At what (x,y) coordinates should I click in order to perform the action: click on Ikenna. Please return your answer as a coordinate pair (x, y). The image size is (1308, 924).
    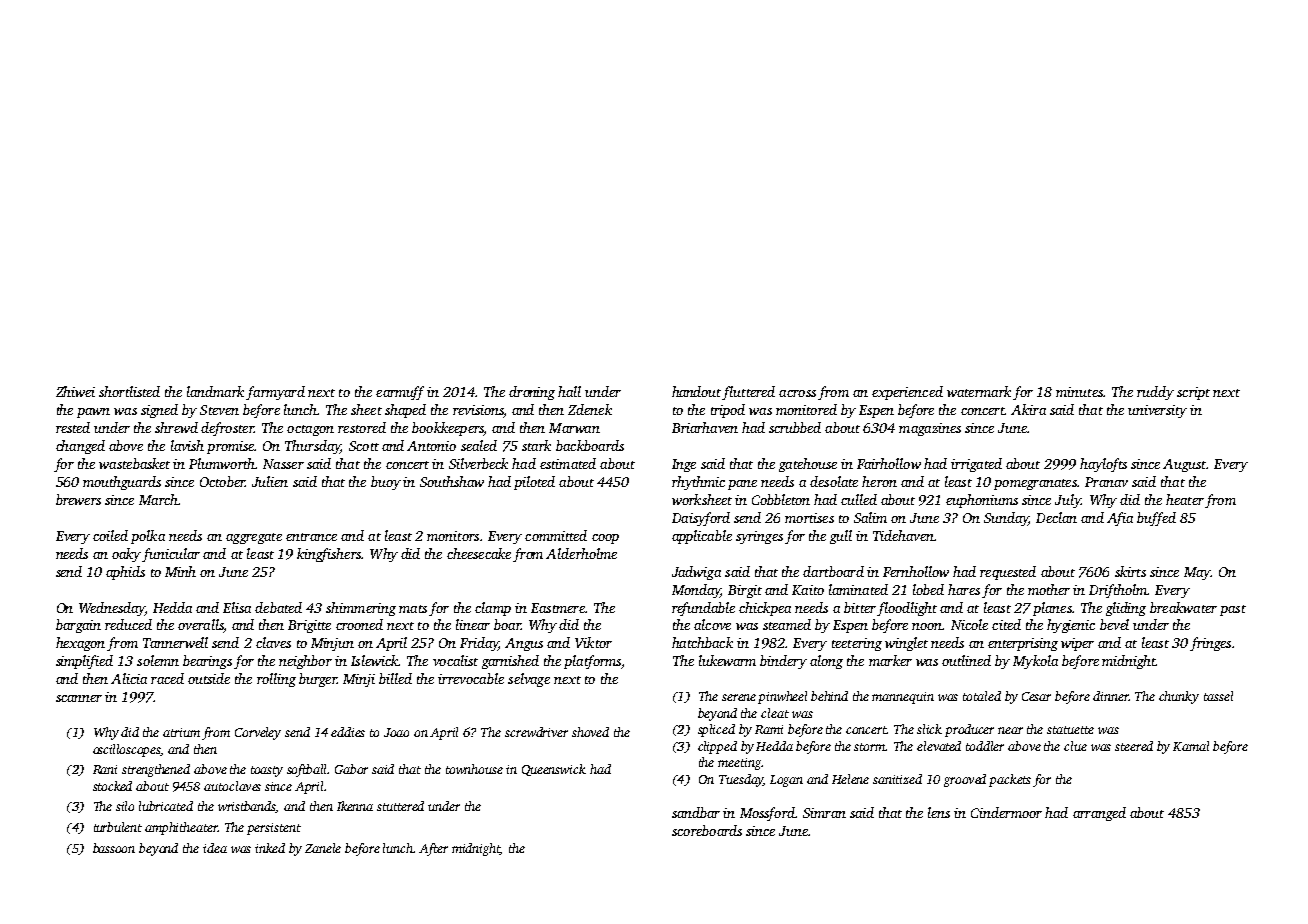
    Looking at the image, I should click on (355, 806).
